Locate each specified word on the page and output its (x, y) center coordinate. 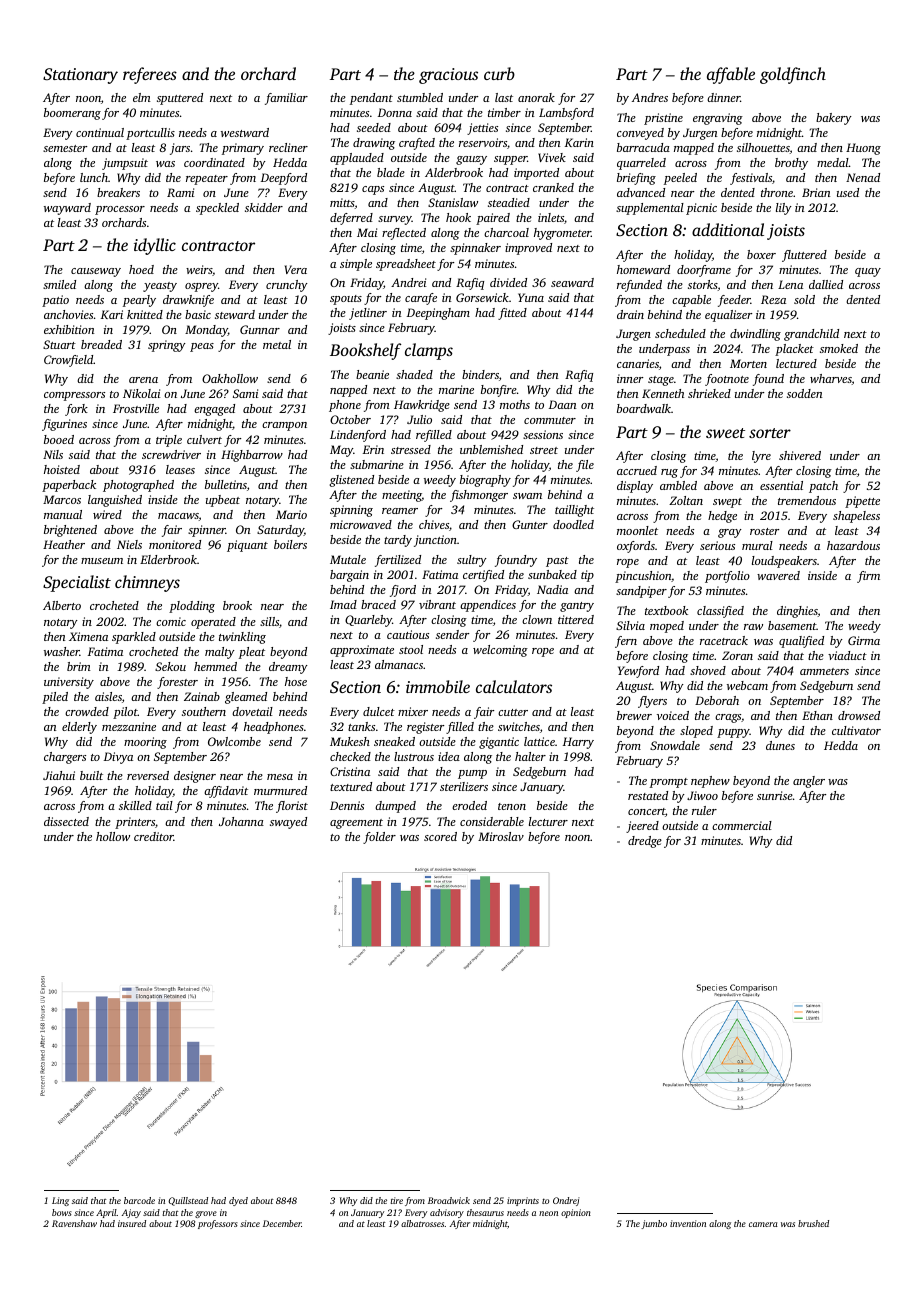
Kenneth (663, 393)
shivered (800, 455)
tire (397, 1200)
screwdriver (171, 454)
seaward (572, 282)
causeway (96, 272)
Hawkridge (422, 406)
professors (218, 1224)
